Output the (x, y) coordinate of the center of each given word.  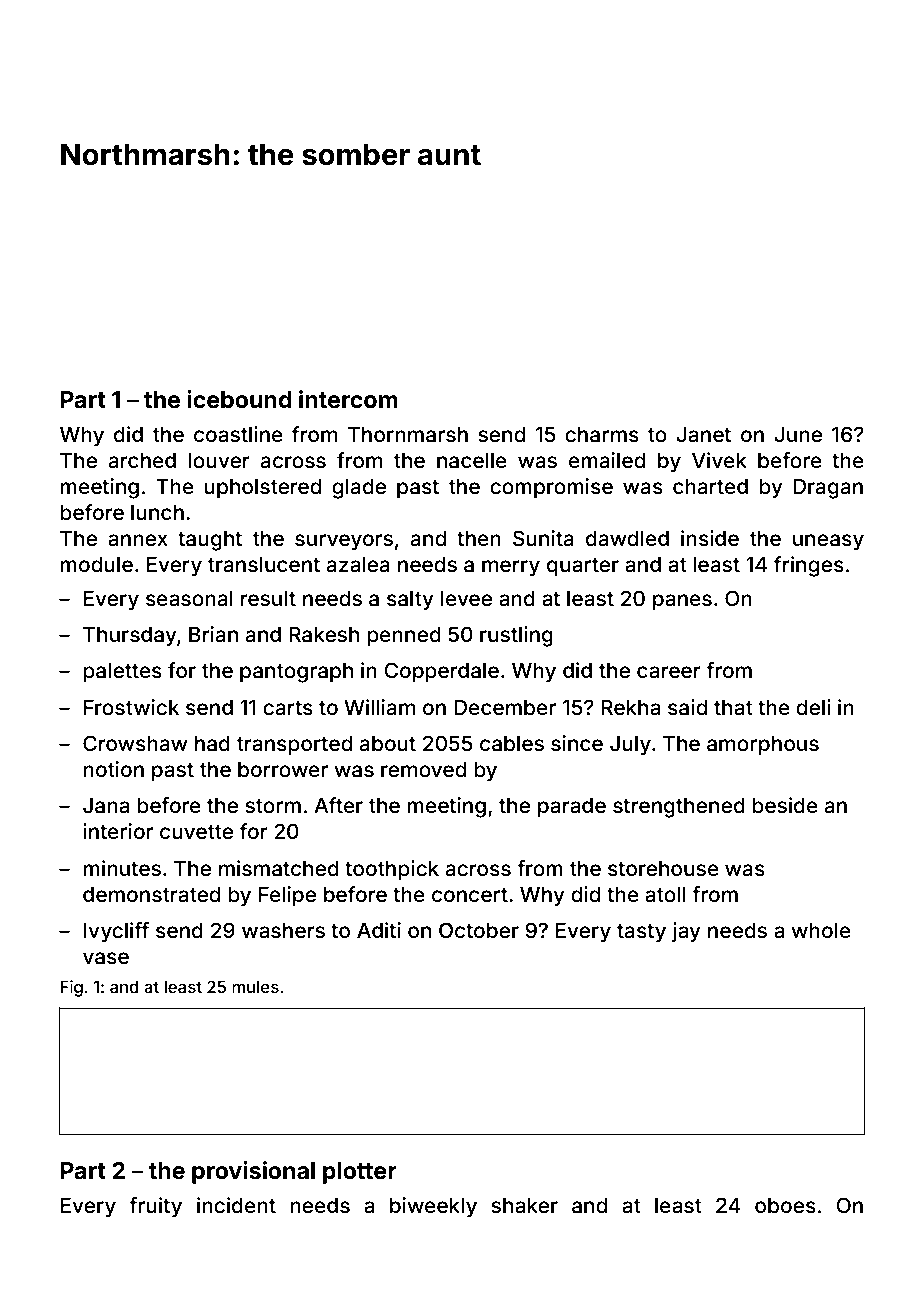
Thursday (130, 636)
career (669, 672)
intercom (348, 399)
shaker (524, 1205)
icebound (239, 399)
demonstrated (151, 894)
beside (785, 805)
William (379, 707)
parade (572, 807)
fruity (155, 1207)
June (798, 434)
